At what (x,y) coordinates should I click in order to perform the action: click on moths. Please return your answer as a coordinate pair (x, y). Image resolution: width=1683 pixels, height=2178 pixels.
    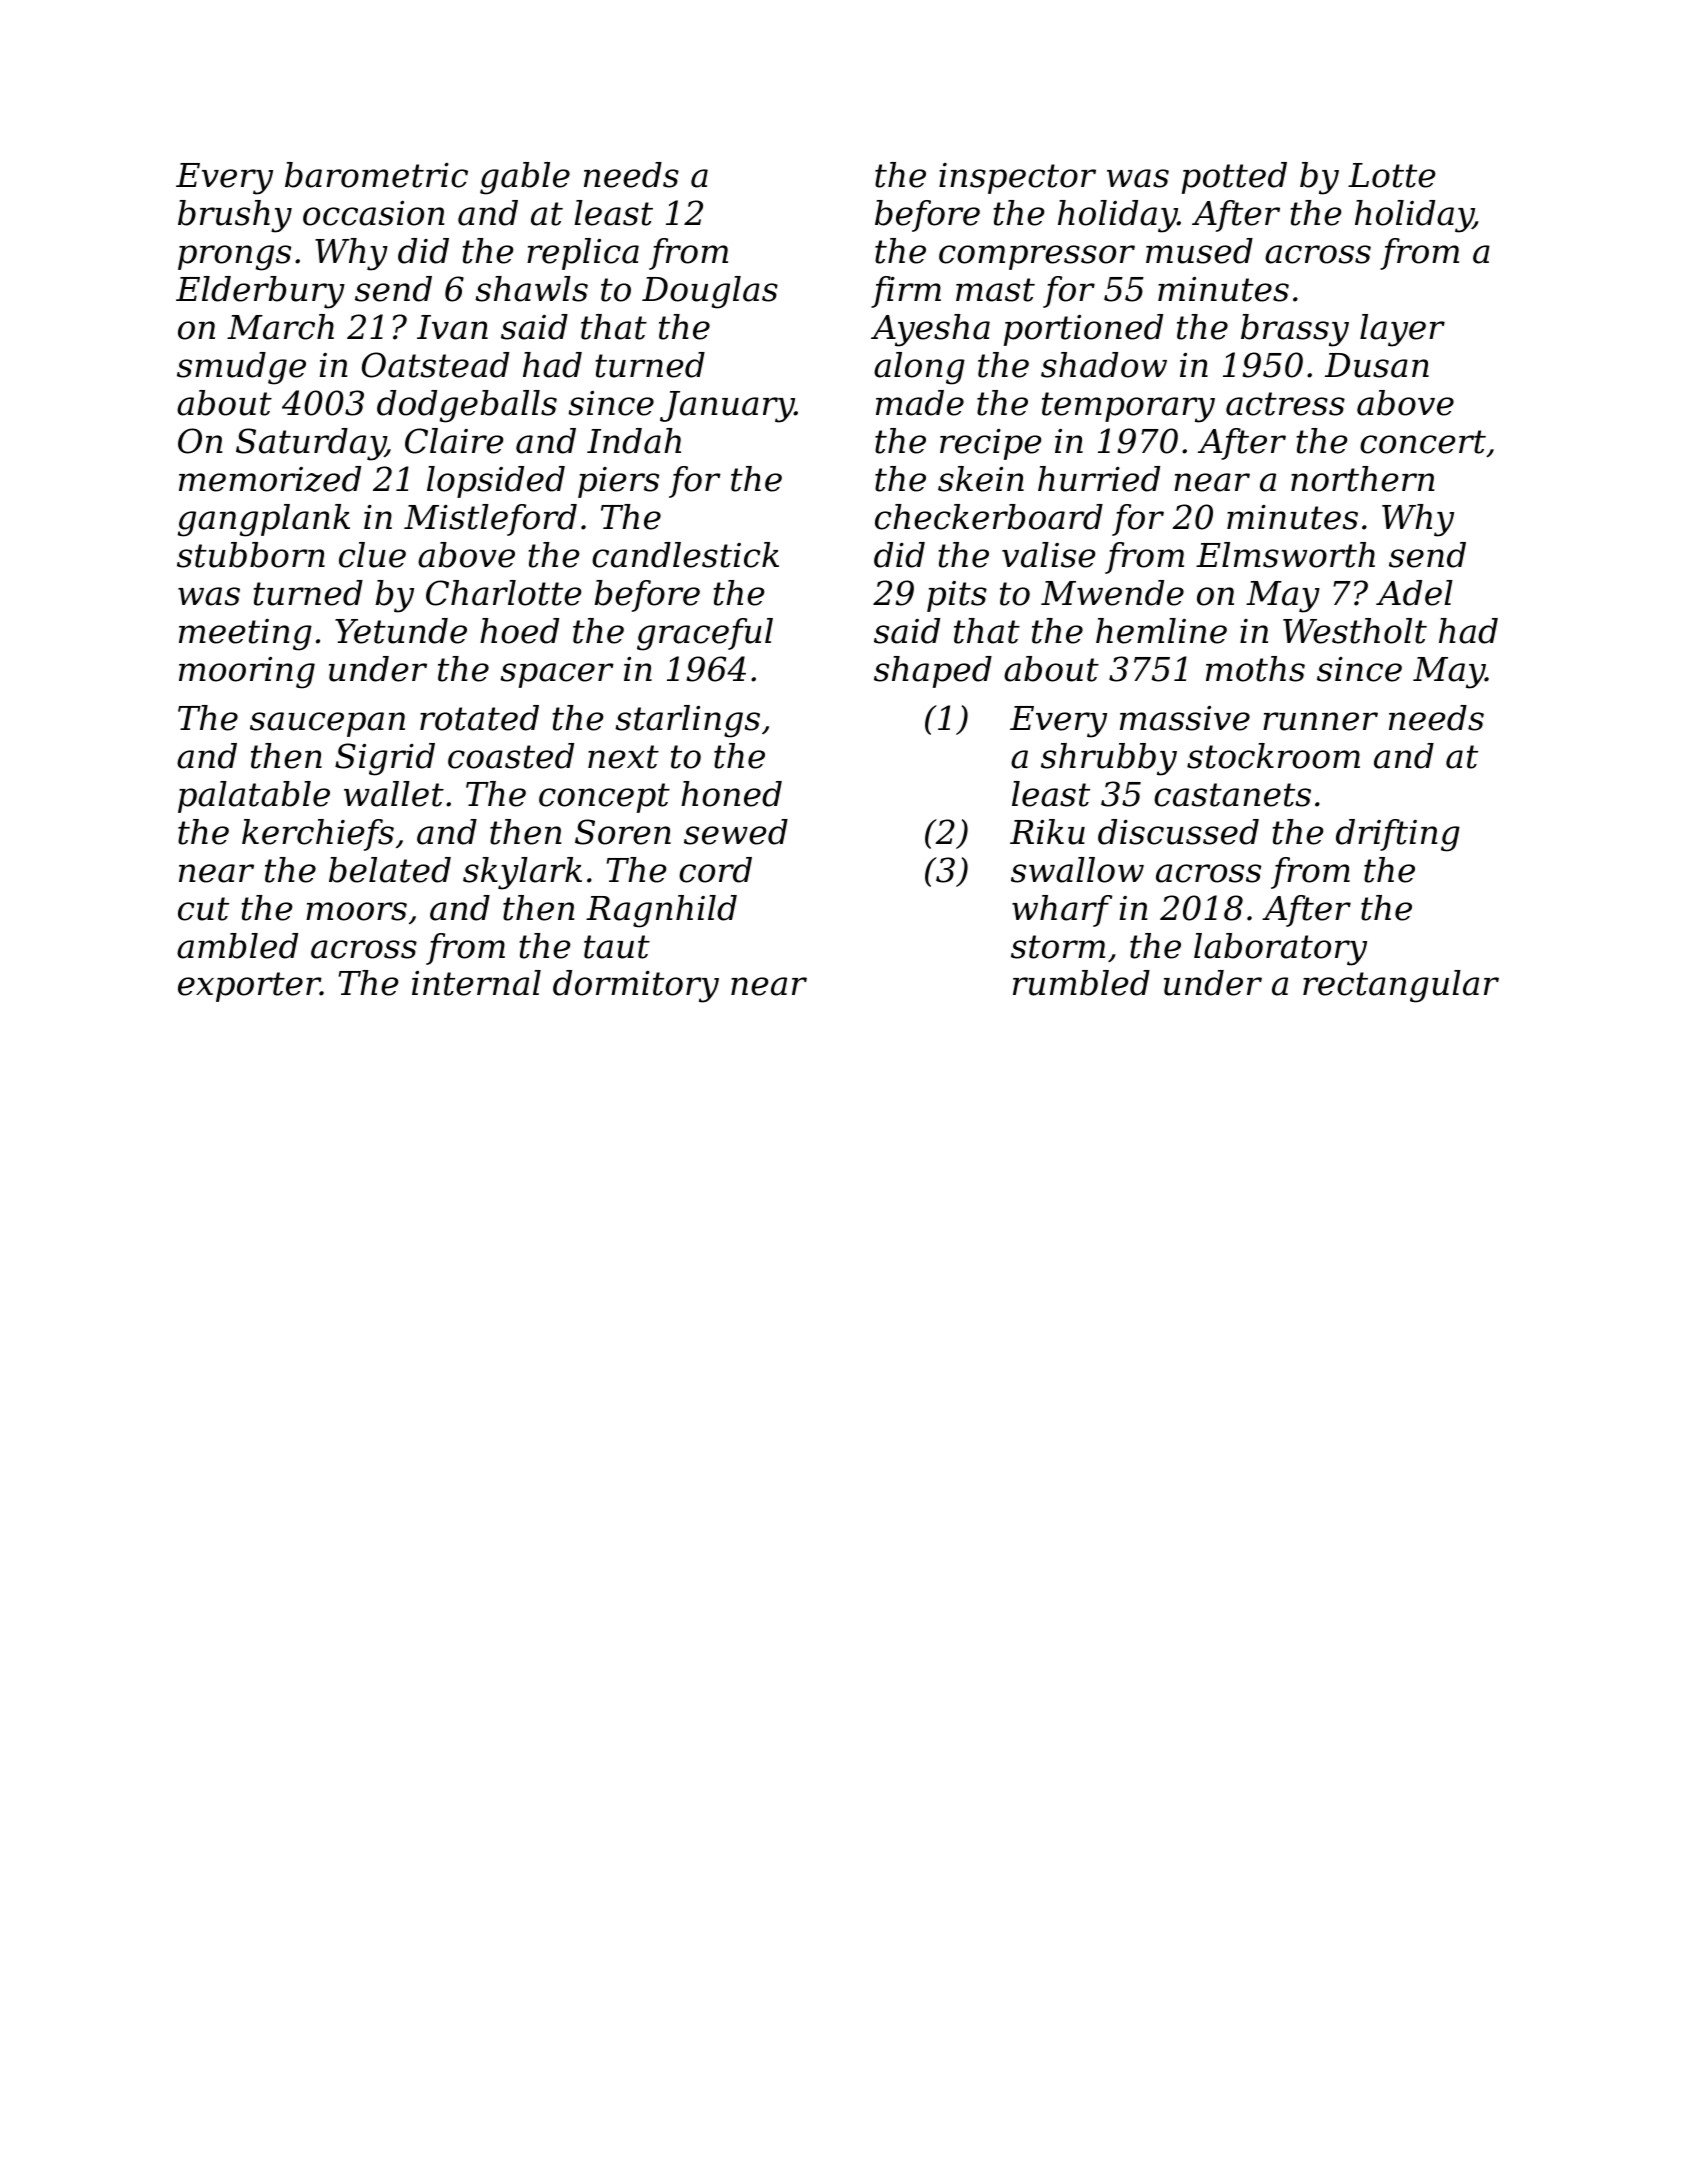
    Looking at the image, I should click on (1255, 669).
